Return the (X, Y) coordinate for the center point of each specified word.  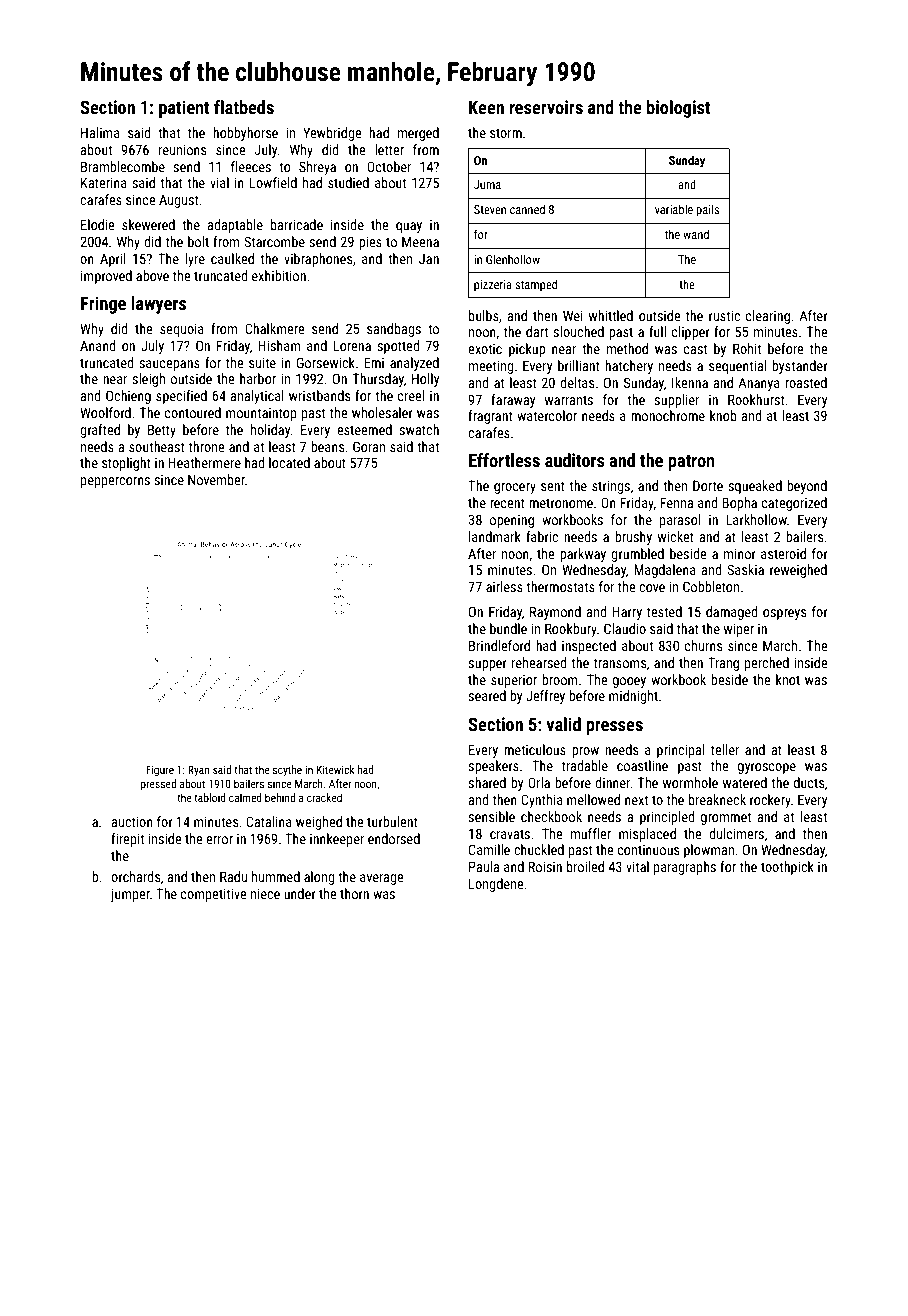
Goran (369, 446)
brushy (633, 538)
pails (707, 210)
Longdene (496, 885)
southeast (157, 446)
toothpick (787, 868)
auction (132, 821)
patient (184, 109)
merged (418, 134)
